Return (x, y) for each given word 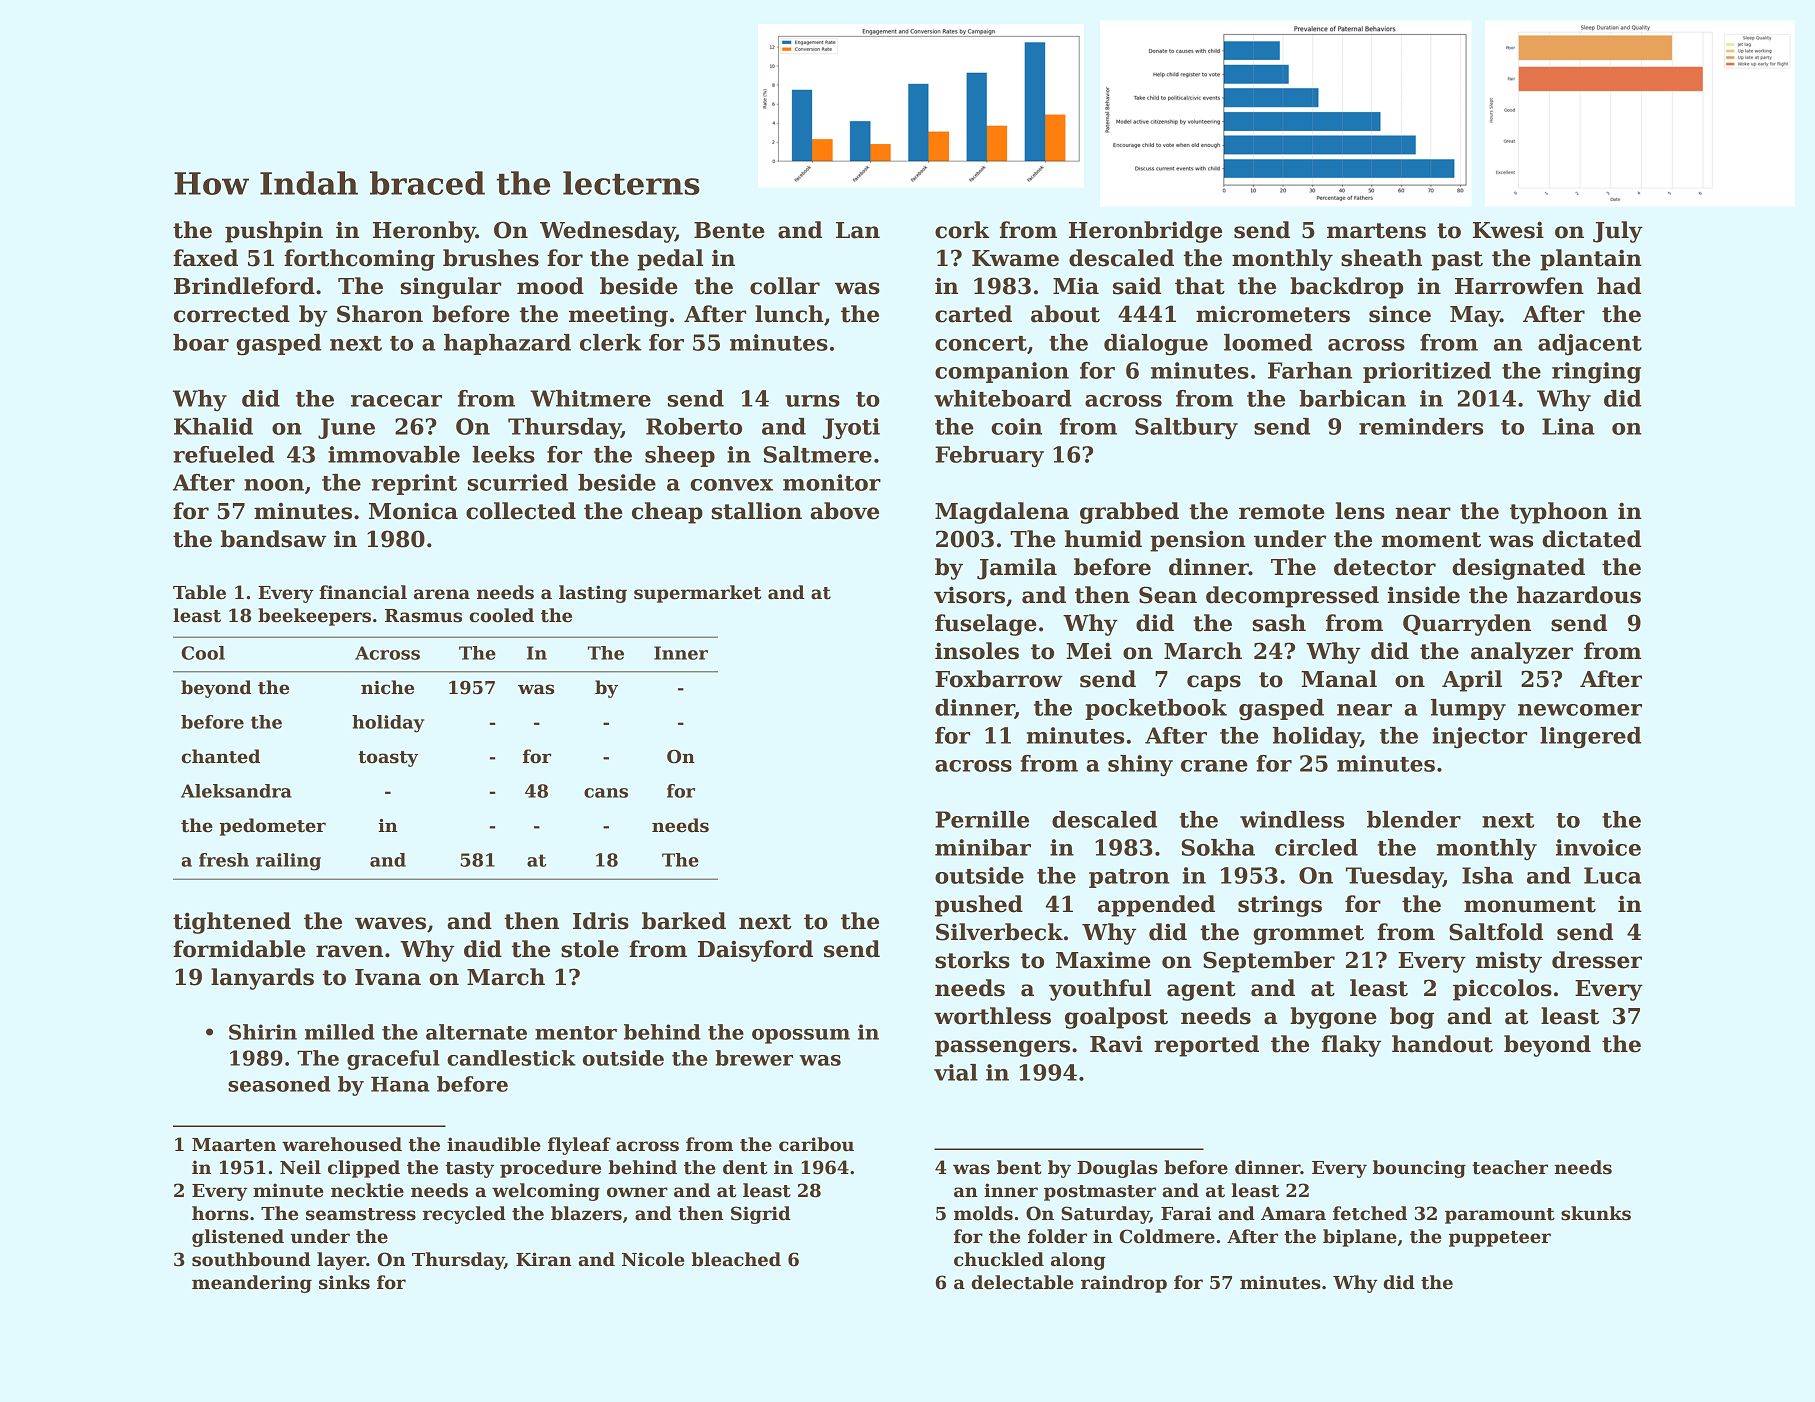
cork (962, 230)
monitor (832, 482)
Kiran (544, 1259)
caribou (816, 1144)
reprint (414, 484)
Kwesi (1508, 230)
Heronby (424, 232)
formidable (239, 949)
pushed (979, 906)
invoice (1598, 847)
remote (1282, 512)
